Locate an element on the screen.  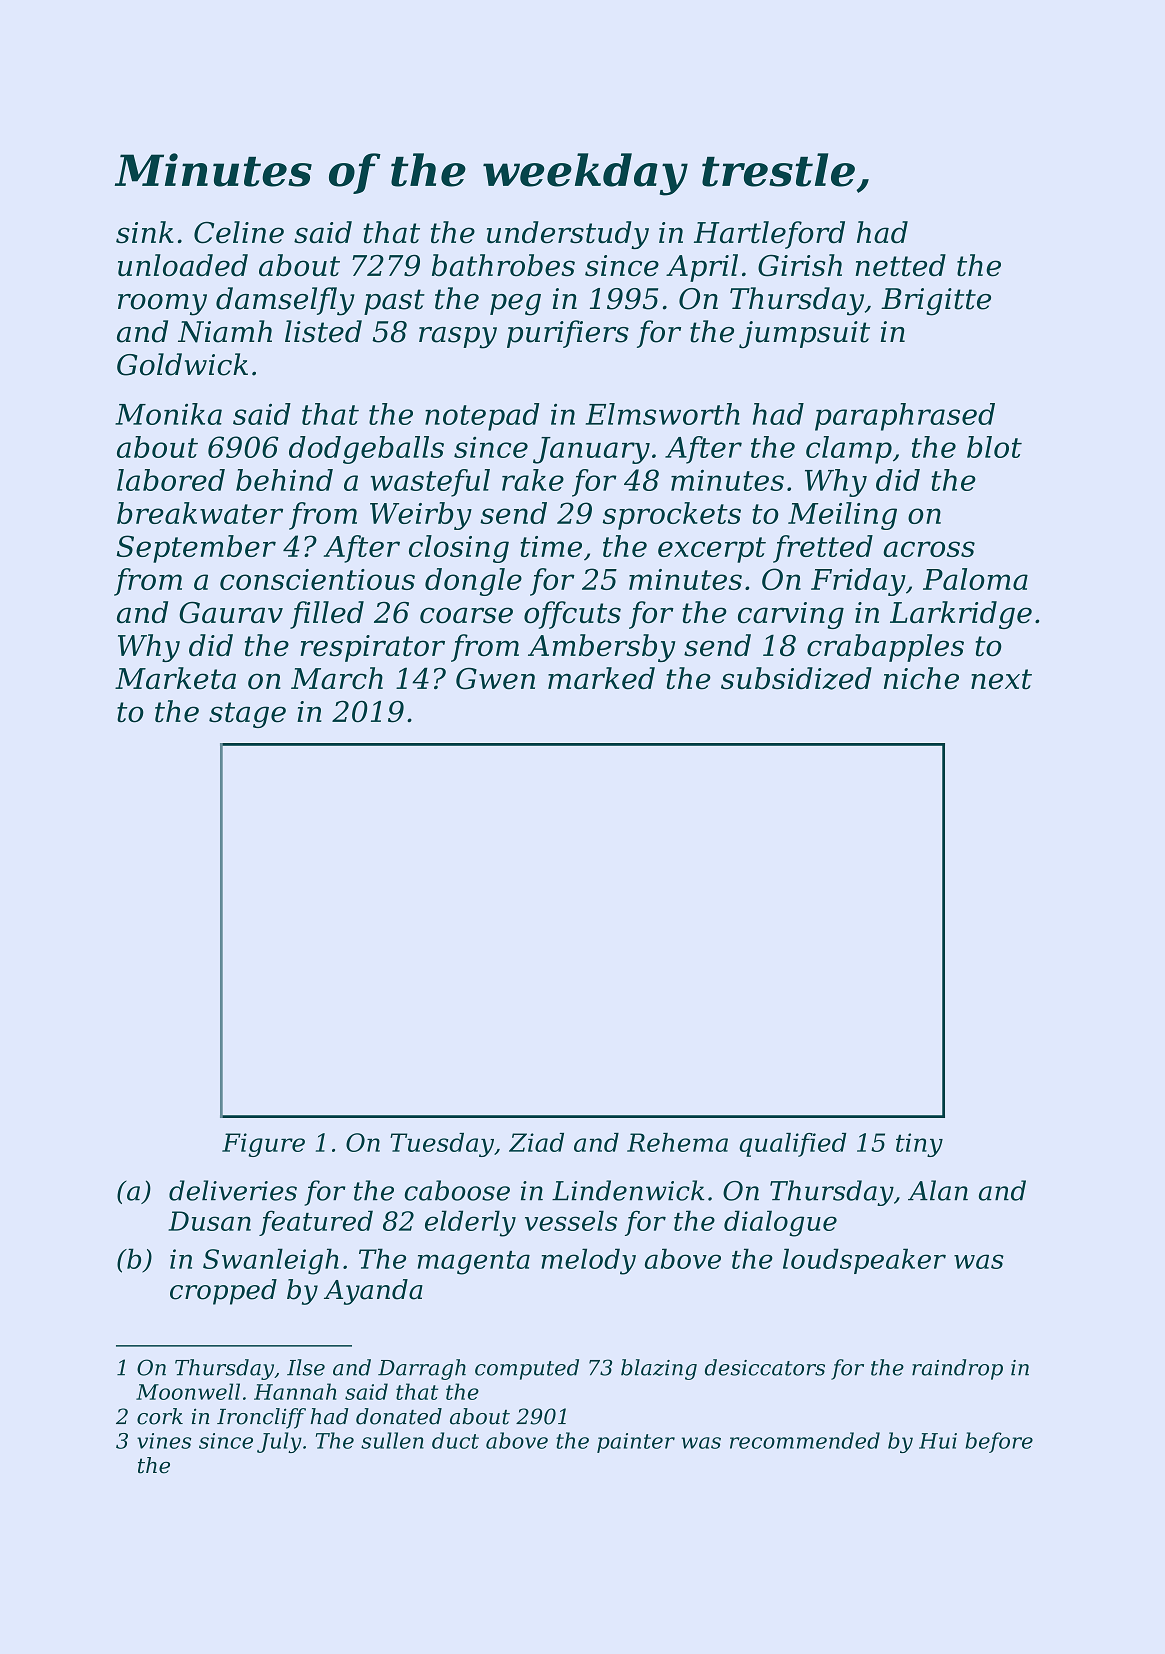
Rehema is located at coordinates (677, 1142).
